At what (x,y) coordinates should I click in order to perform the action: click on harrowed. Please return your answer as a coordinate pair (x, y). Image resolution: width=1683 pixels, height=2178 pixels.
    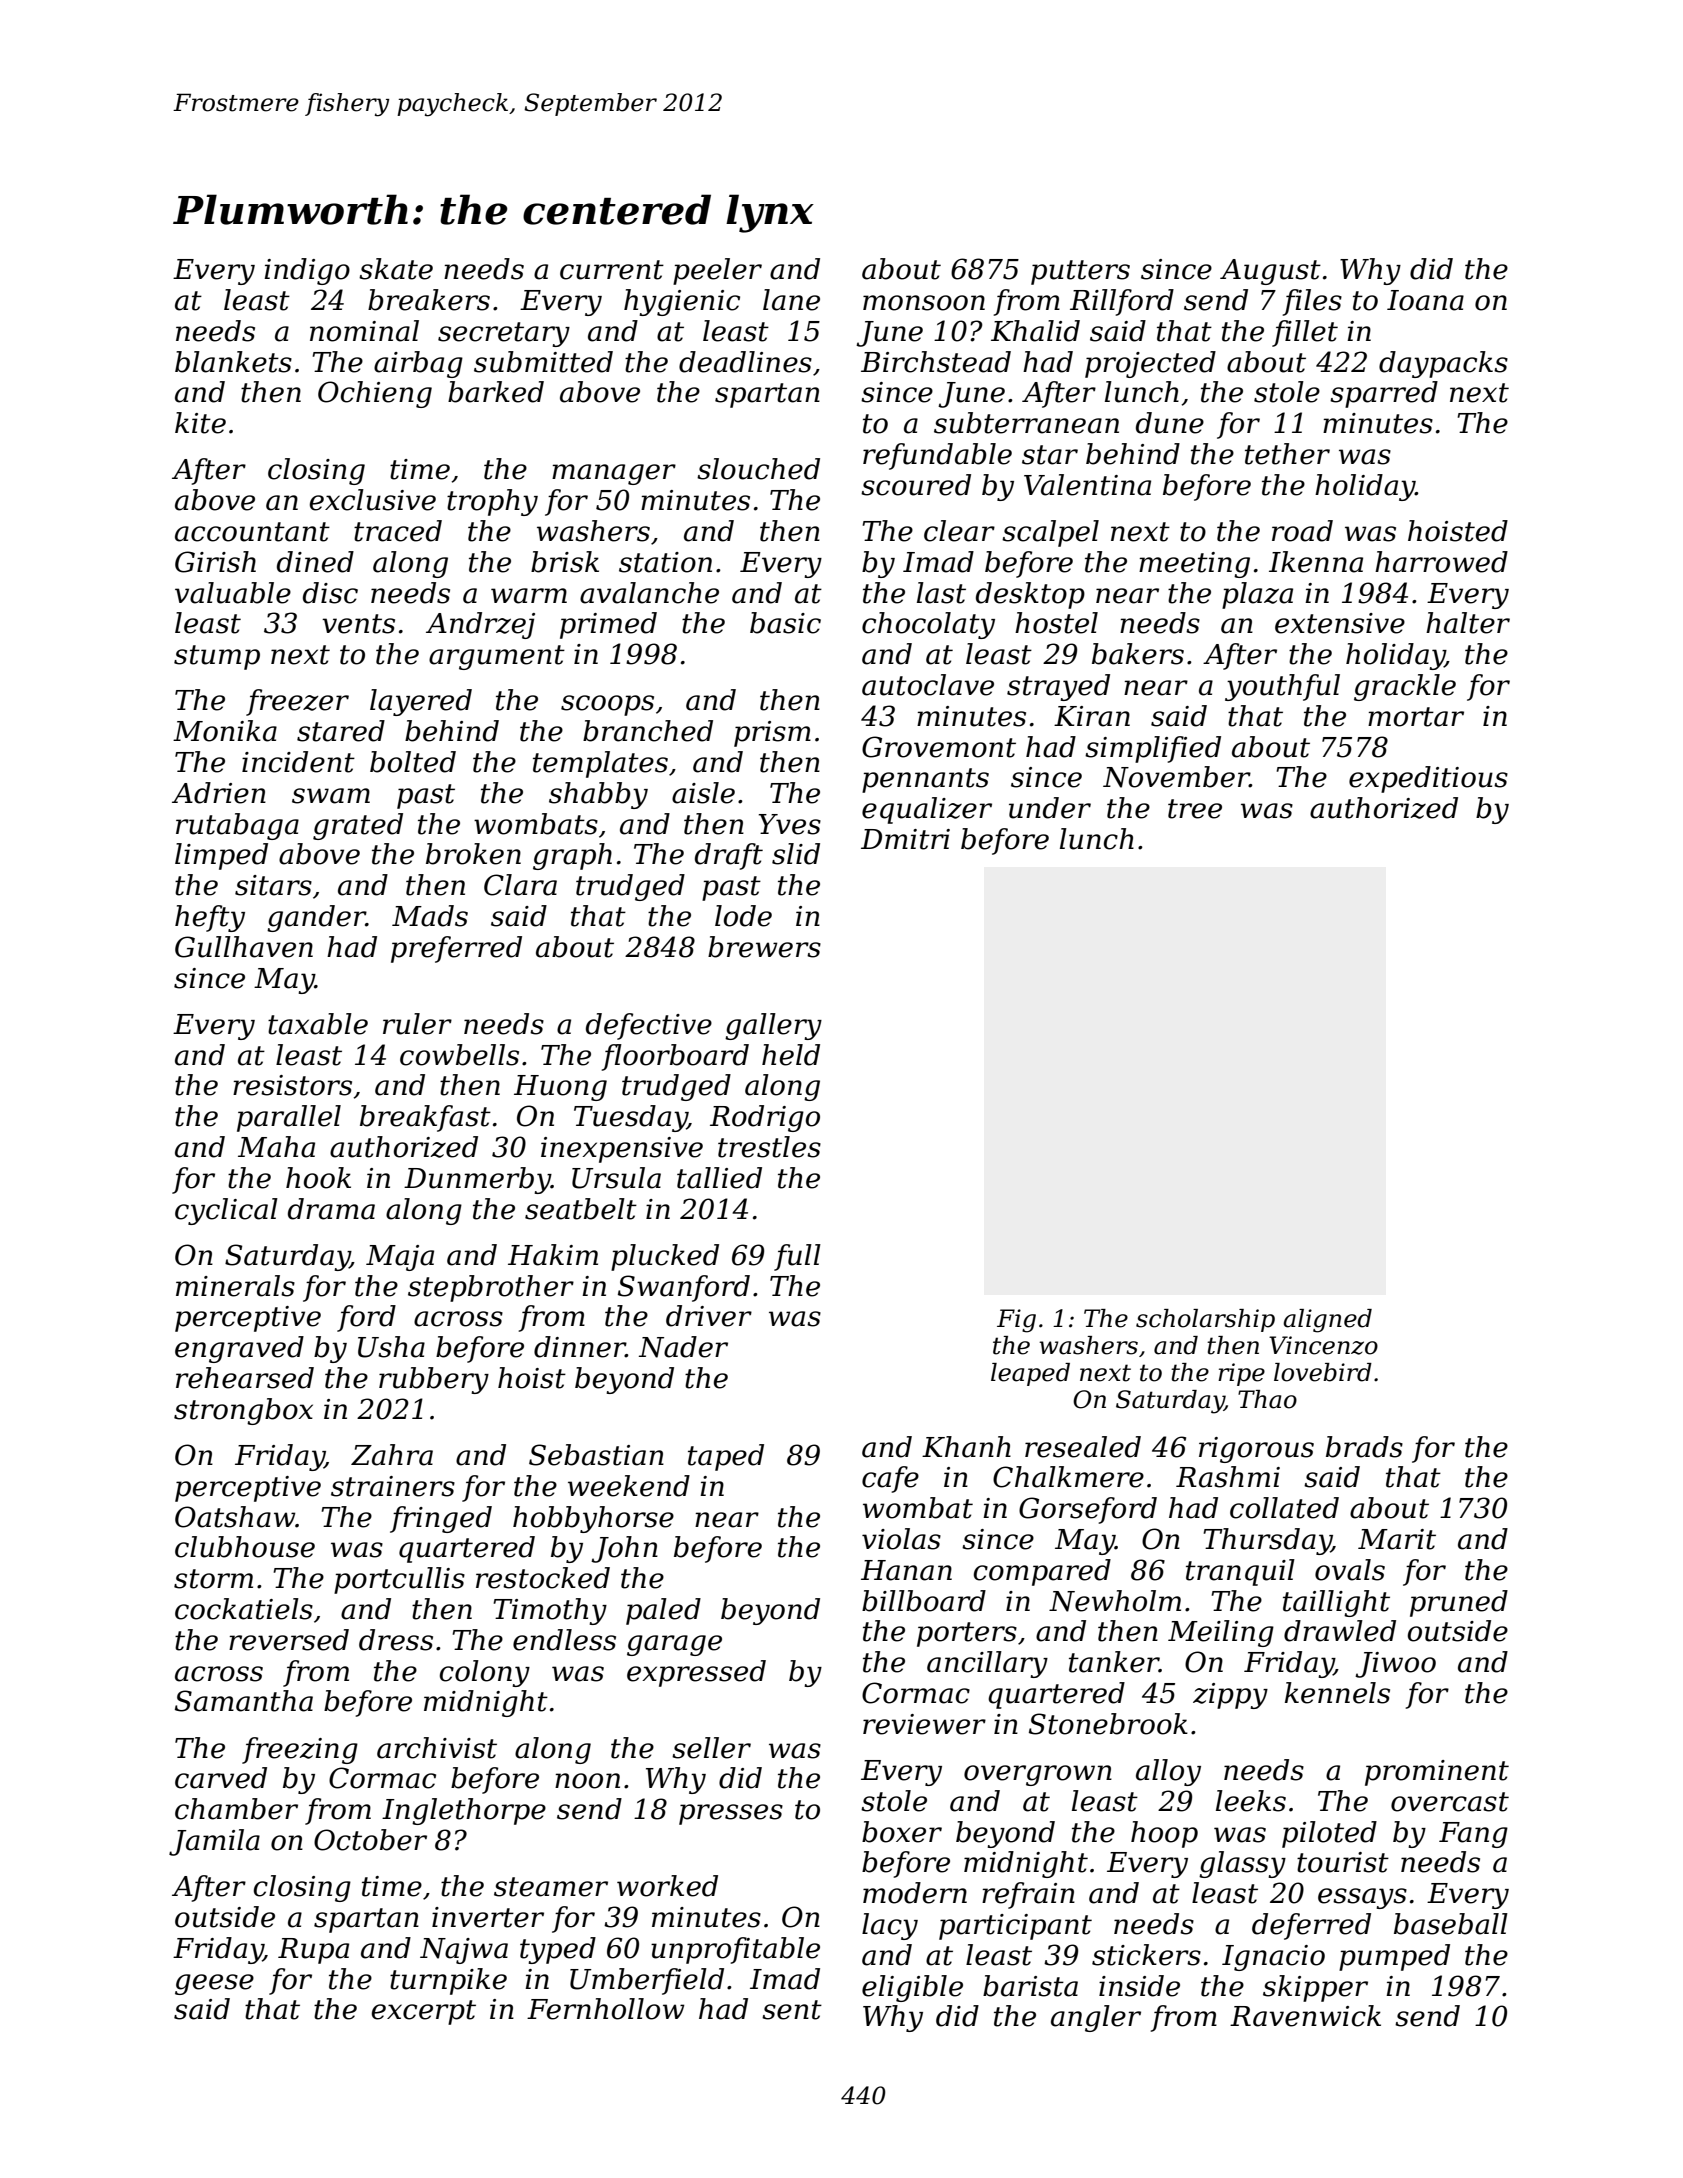
    Looking at the image, I should click on (1441, 562).
